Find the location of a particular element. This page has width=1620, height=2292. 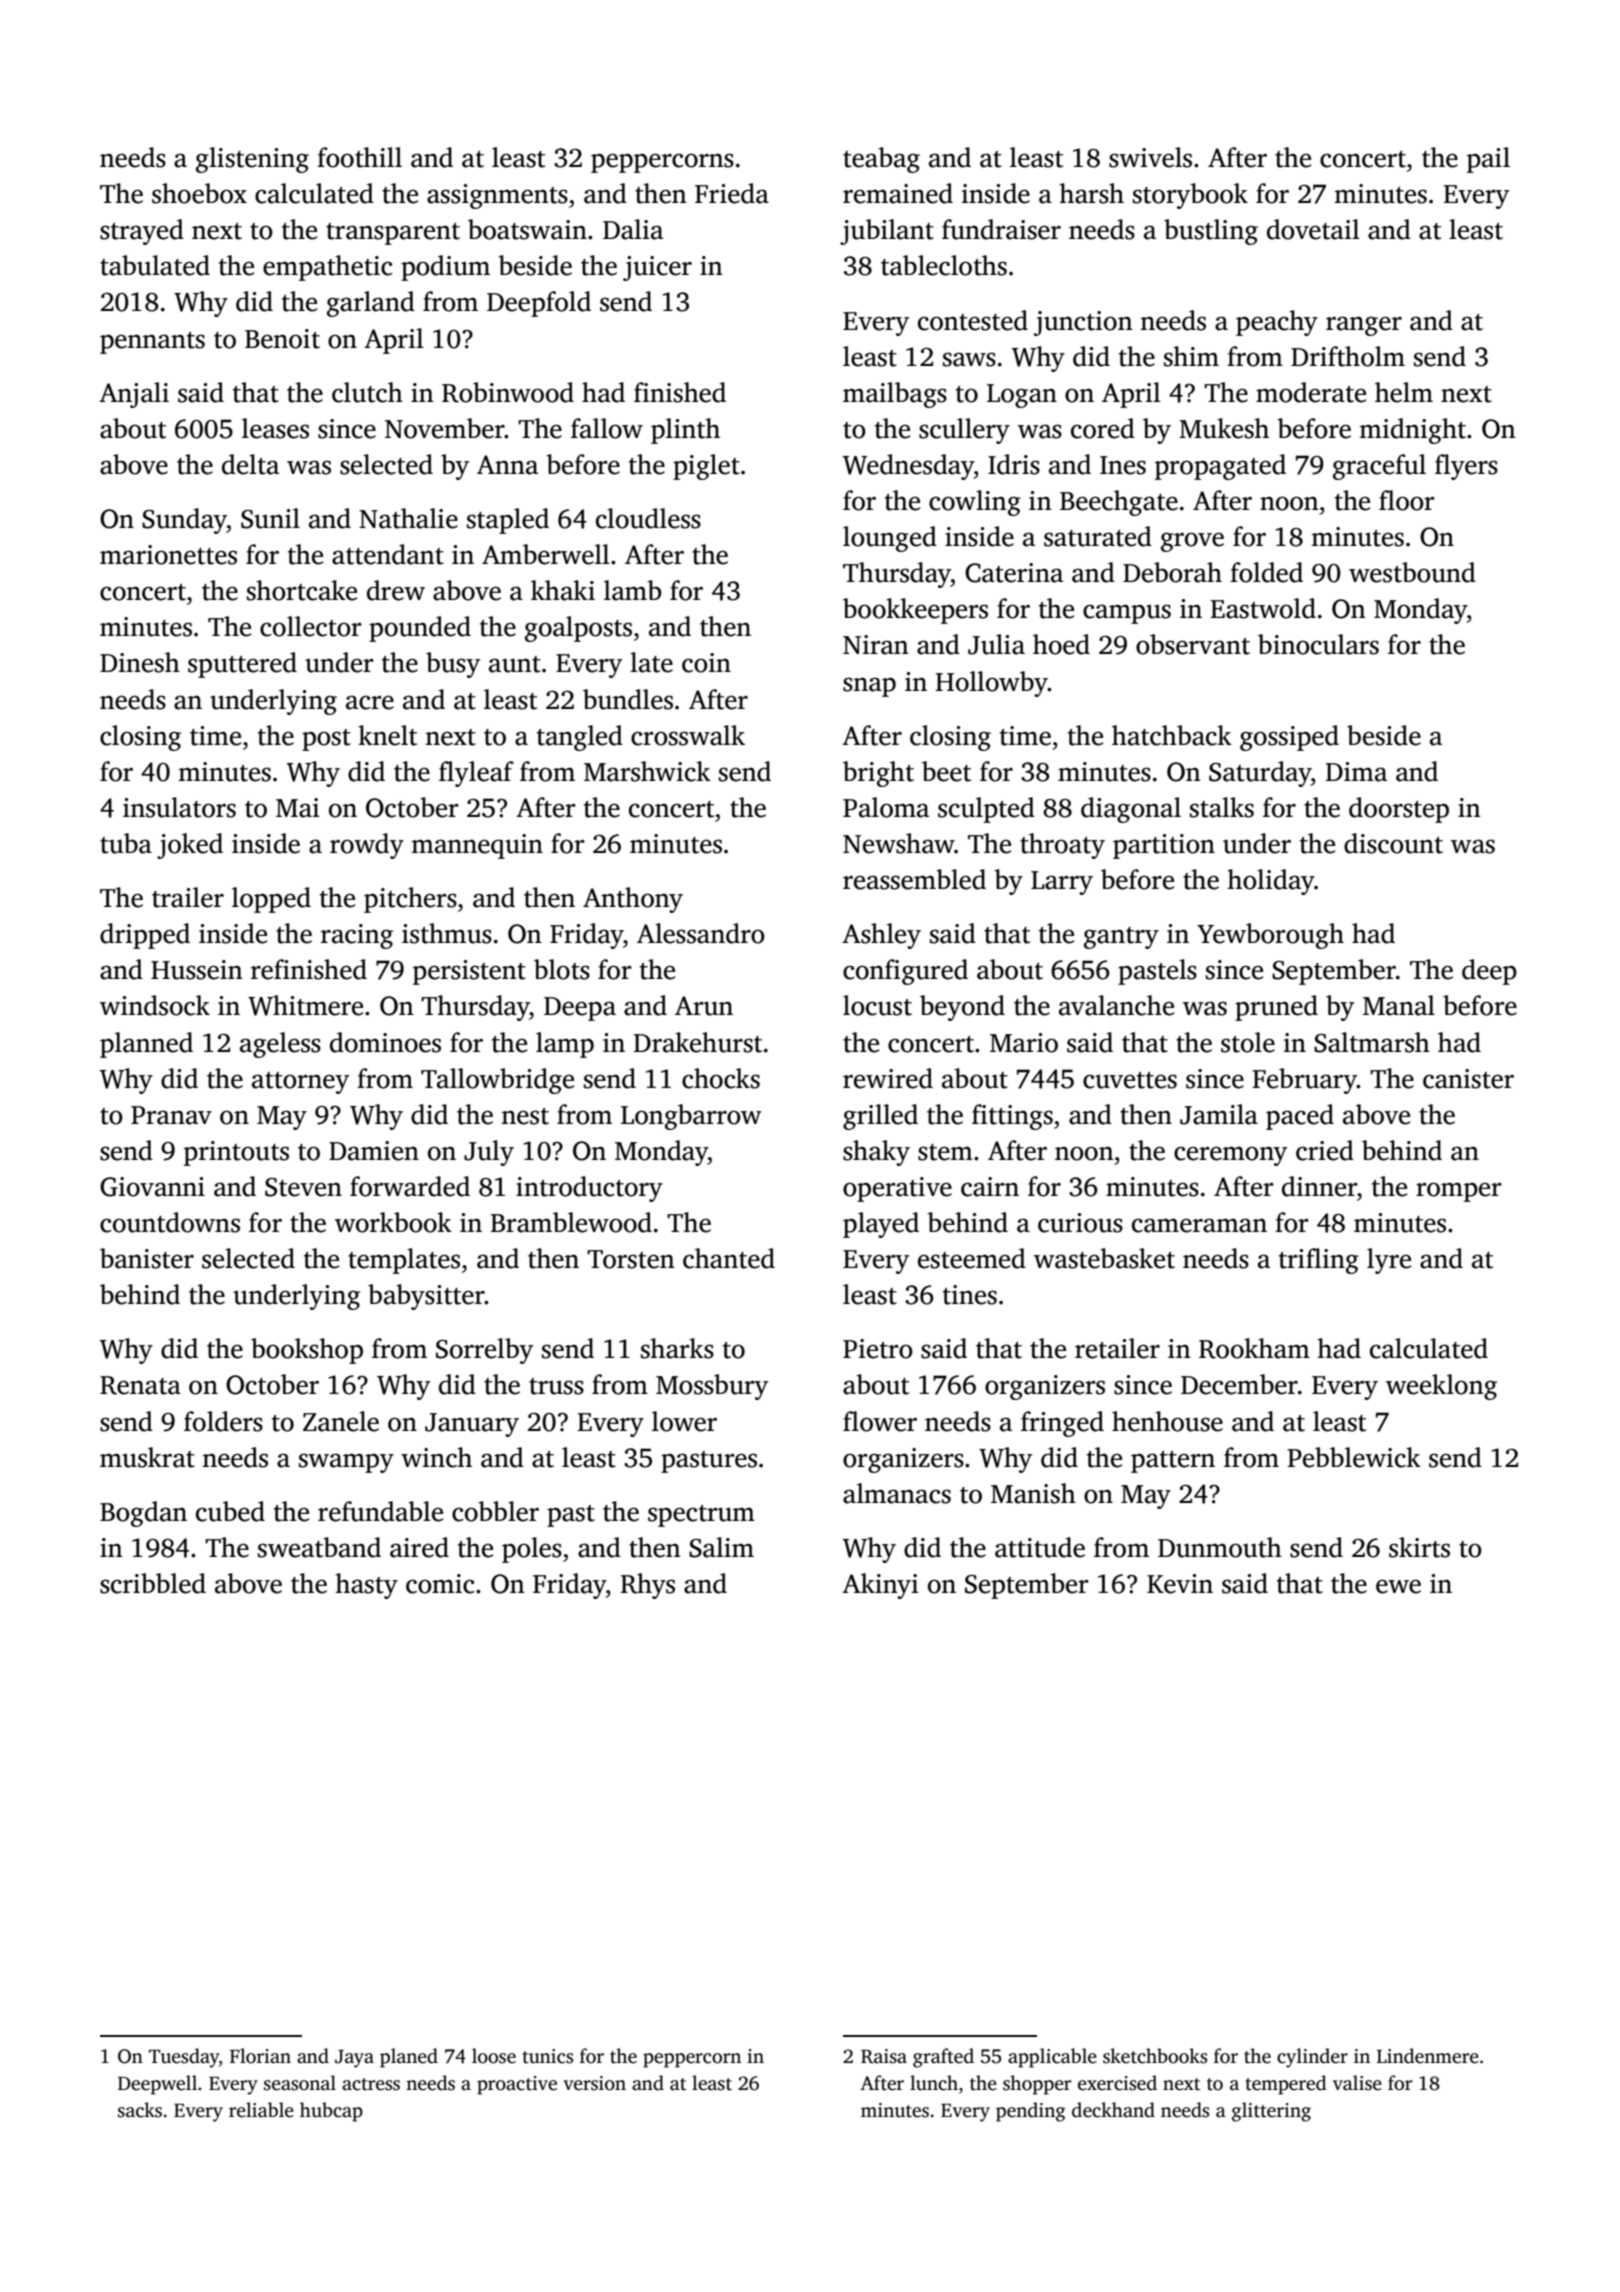

Kevin is located at coordinates (1180, 1584).
